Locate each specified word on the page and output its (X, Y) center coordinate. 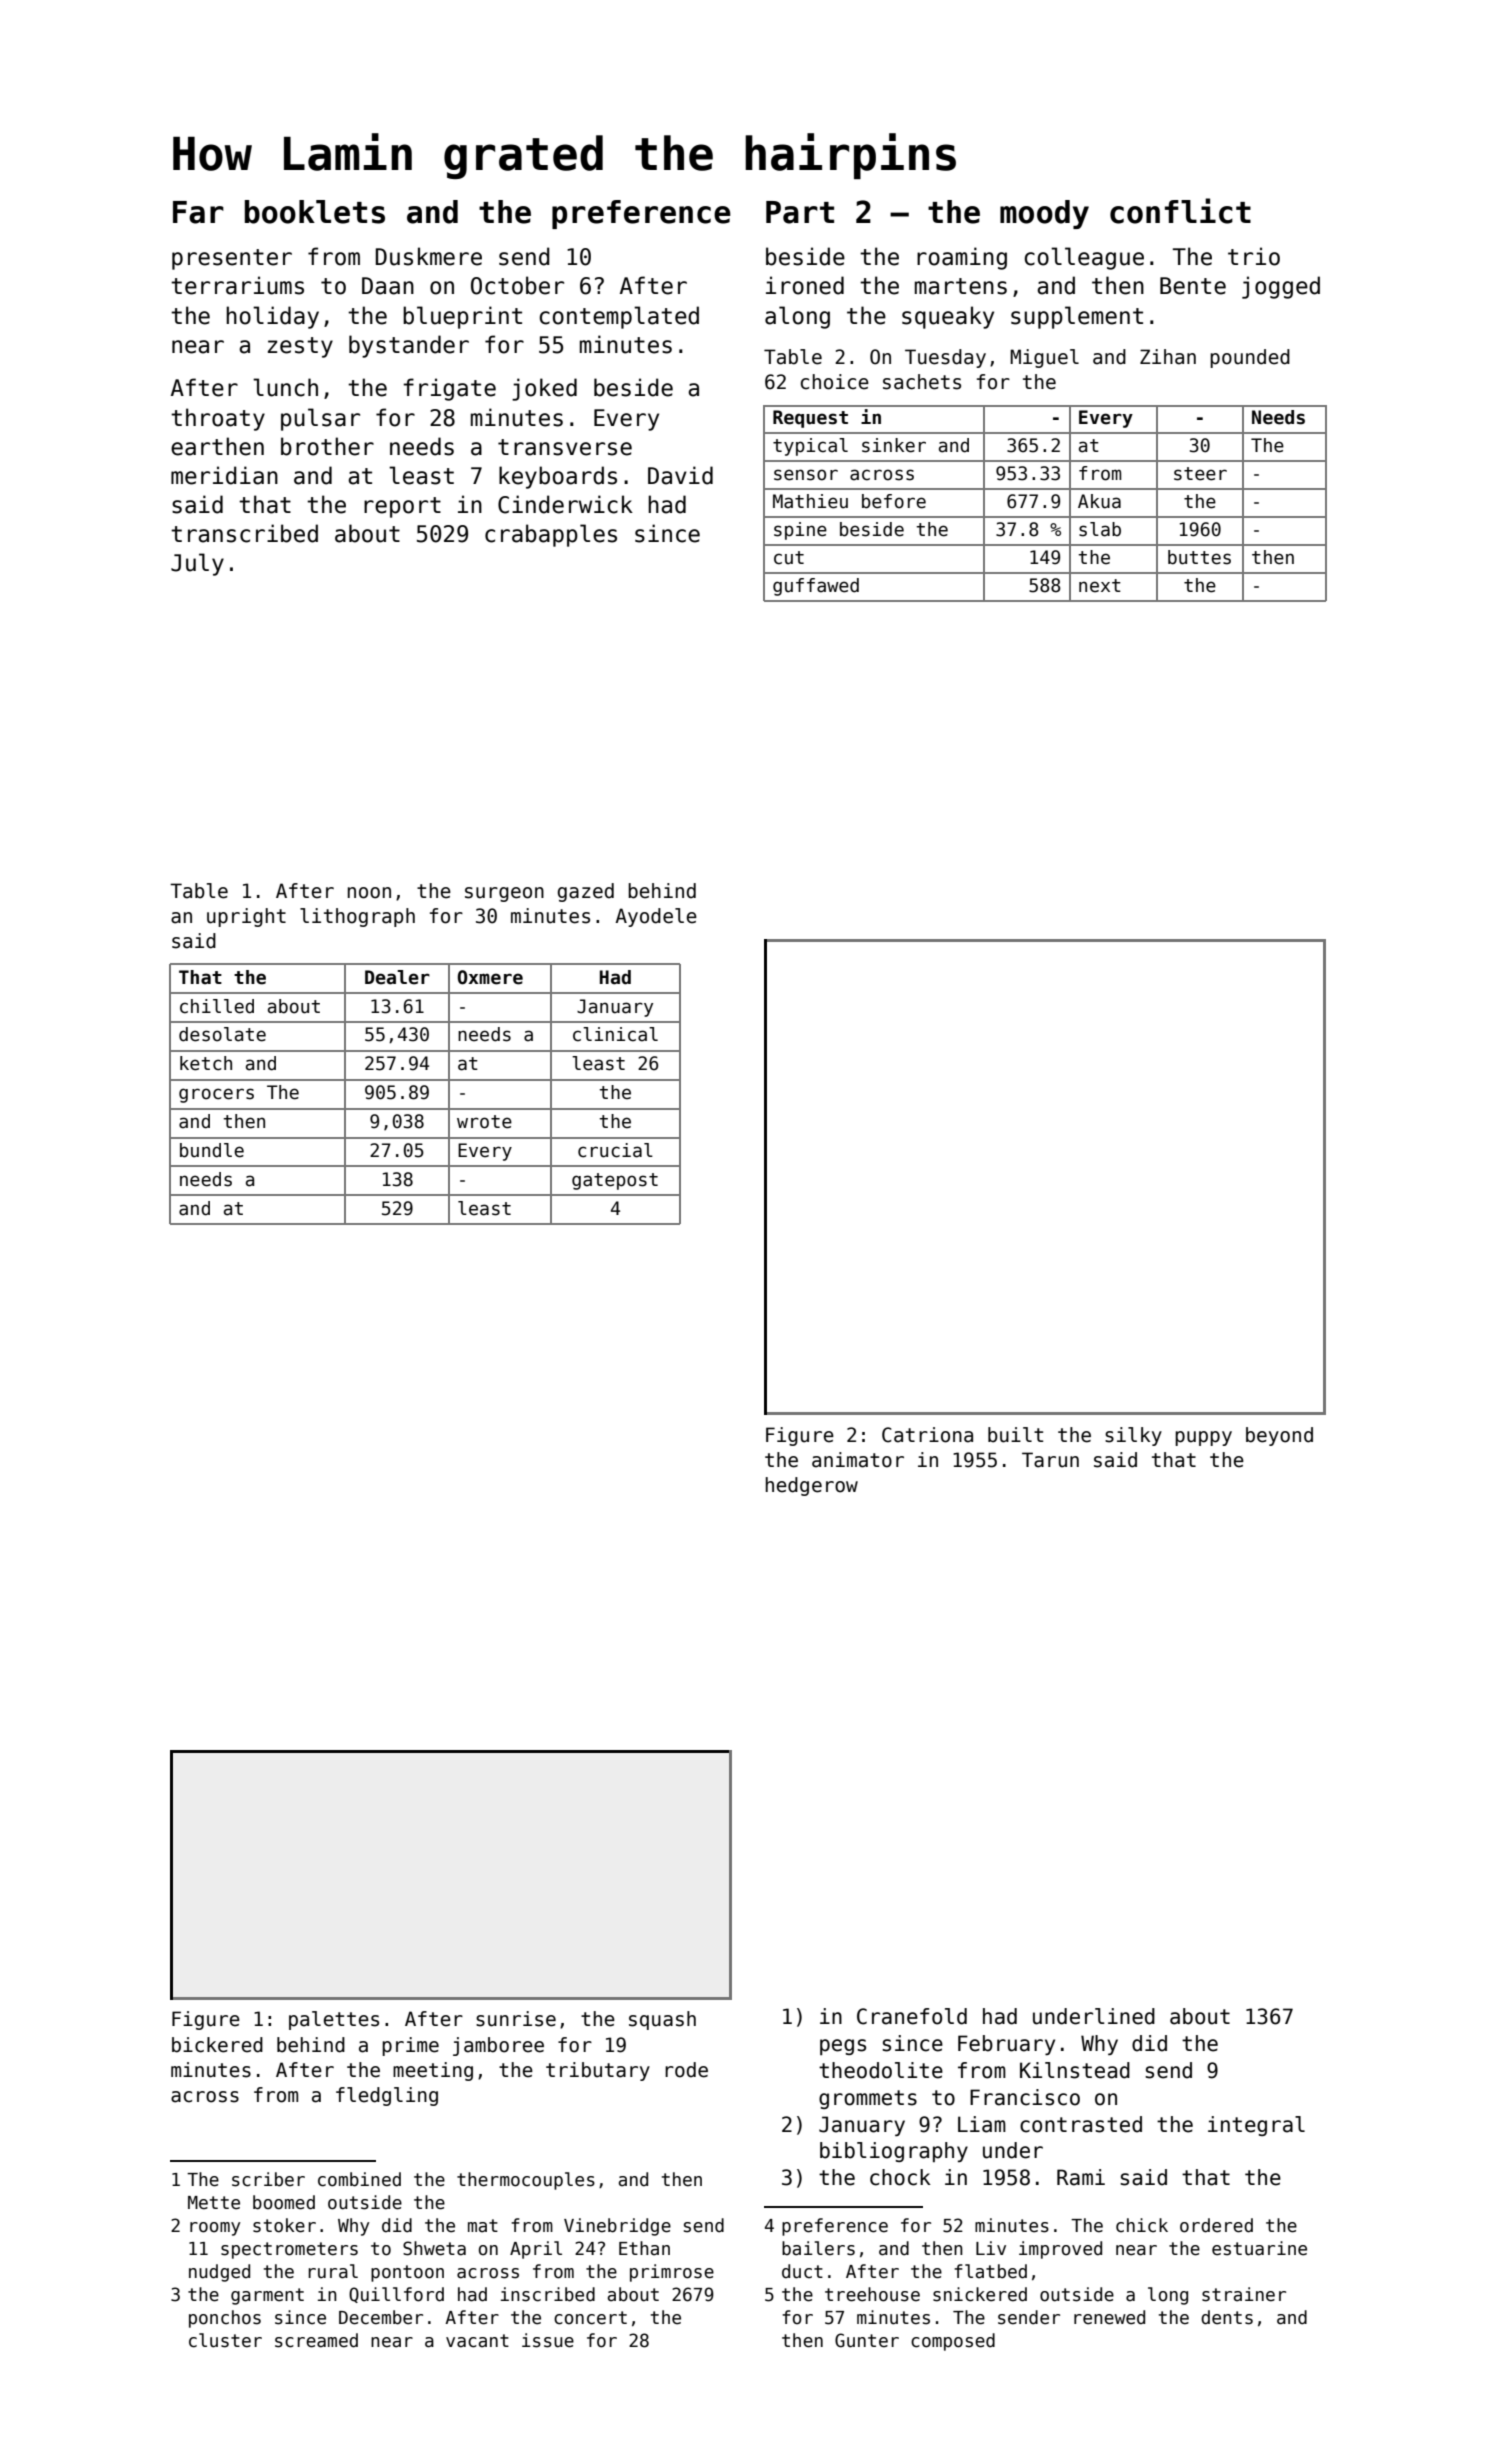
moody (1044, 214)
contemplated (619, 317)
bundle (212, 1150)
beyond (1279, 1436)
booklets (315, 212)
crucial (615, 1150)
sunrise (516, 2019)
